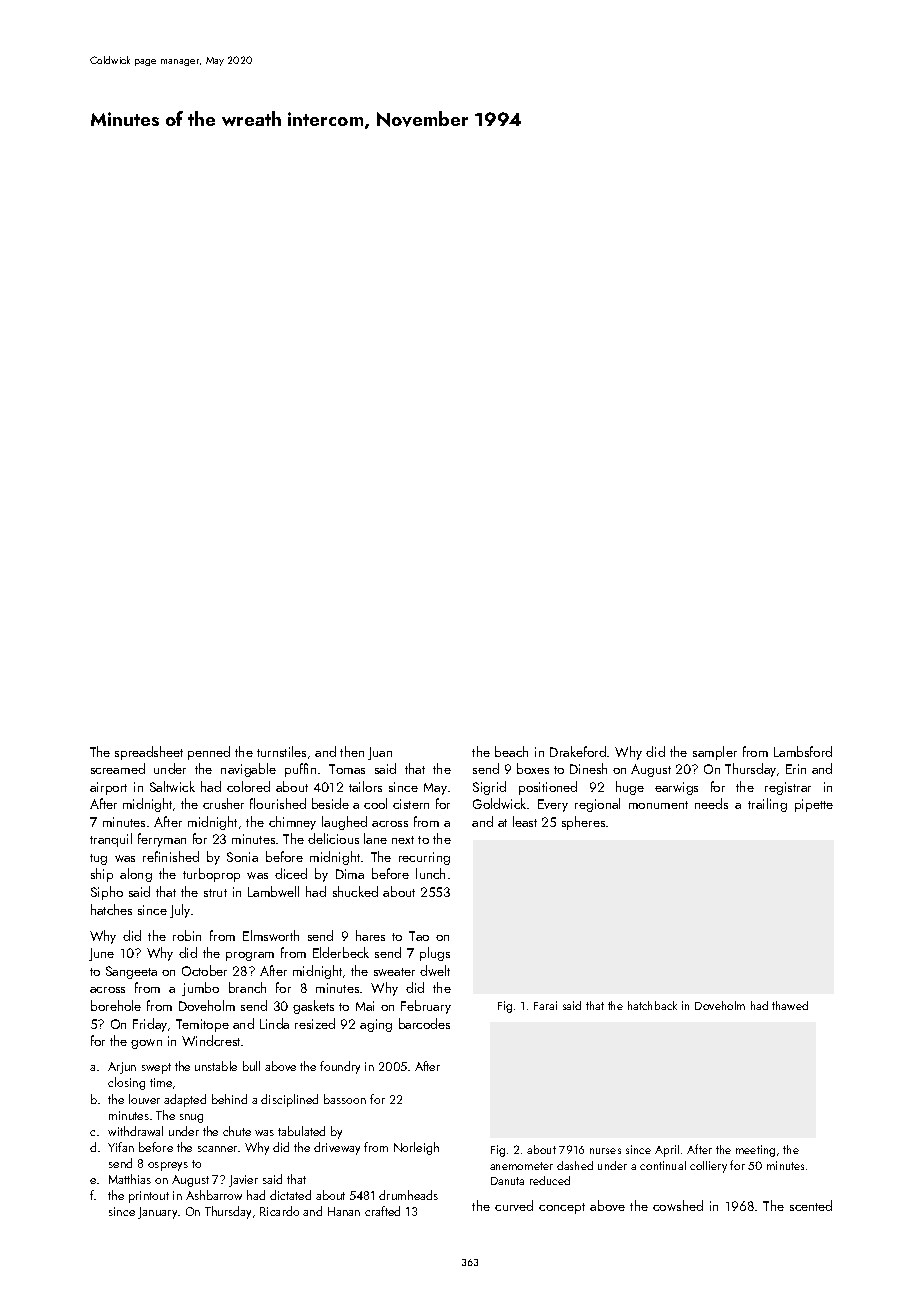 The image size is (924, 1308). I want to click on crafted, so click(382, 1211).
